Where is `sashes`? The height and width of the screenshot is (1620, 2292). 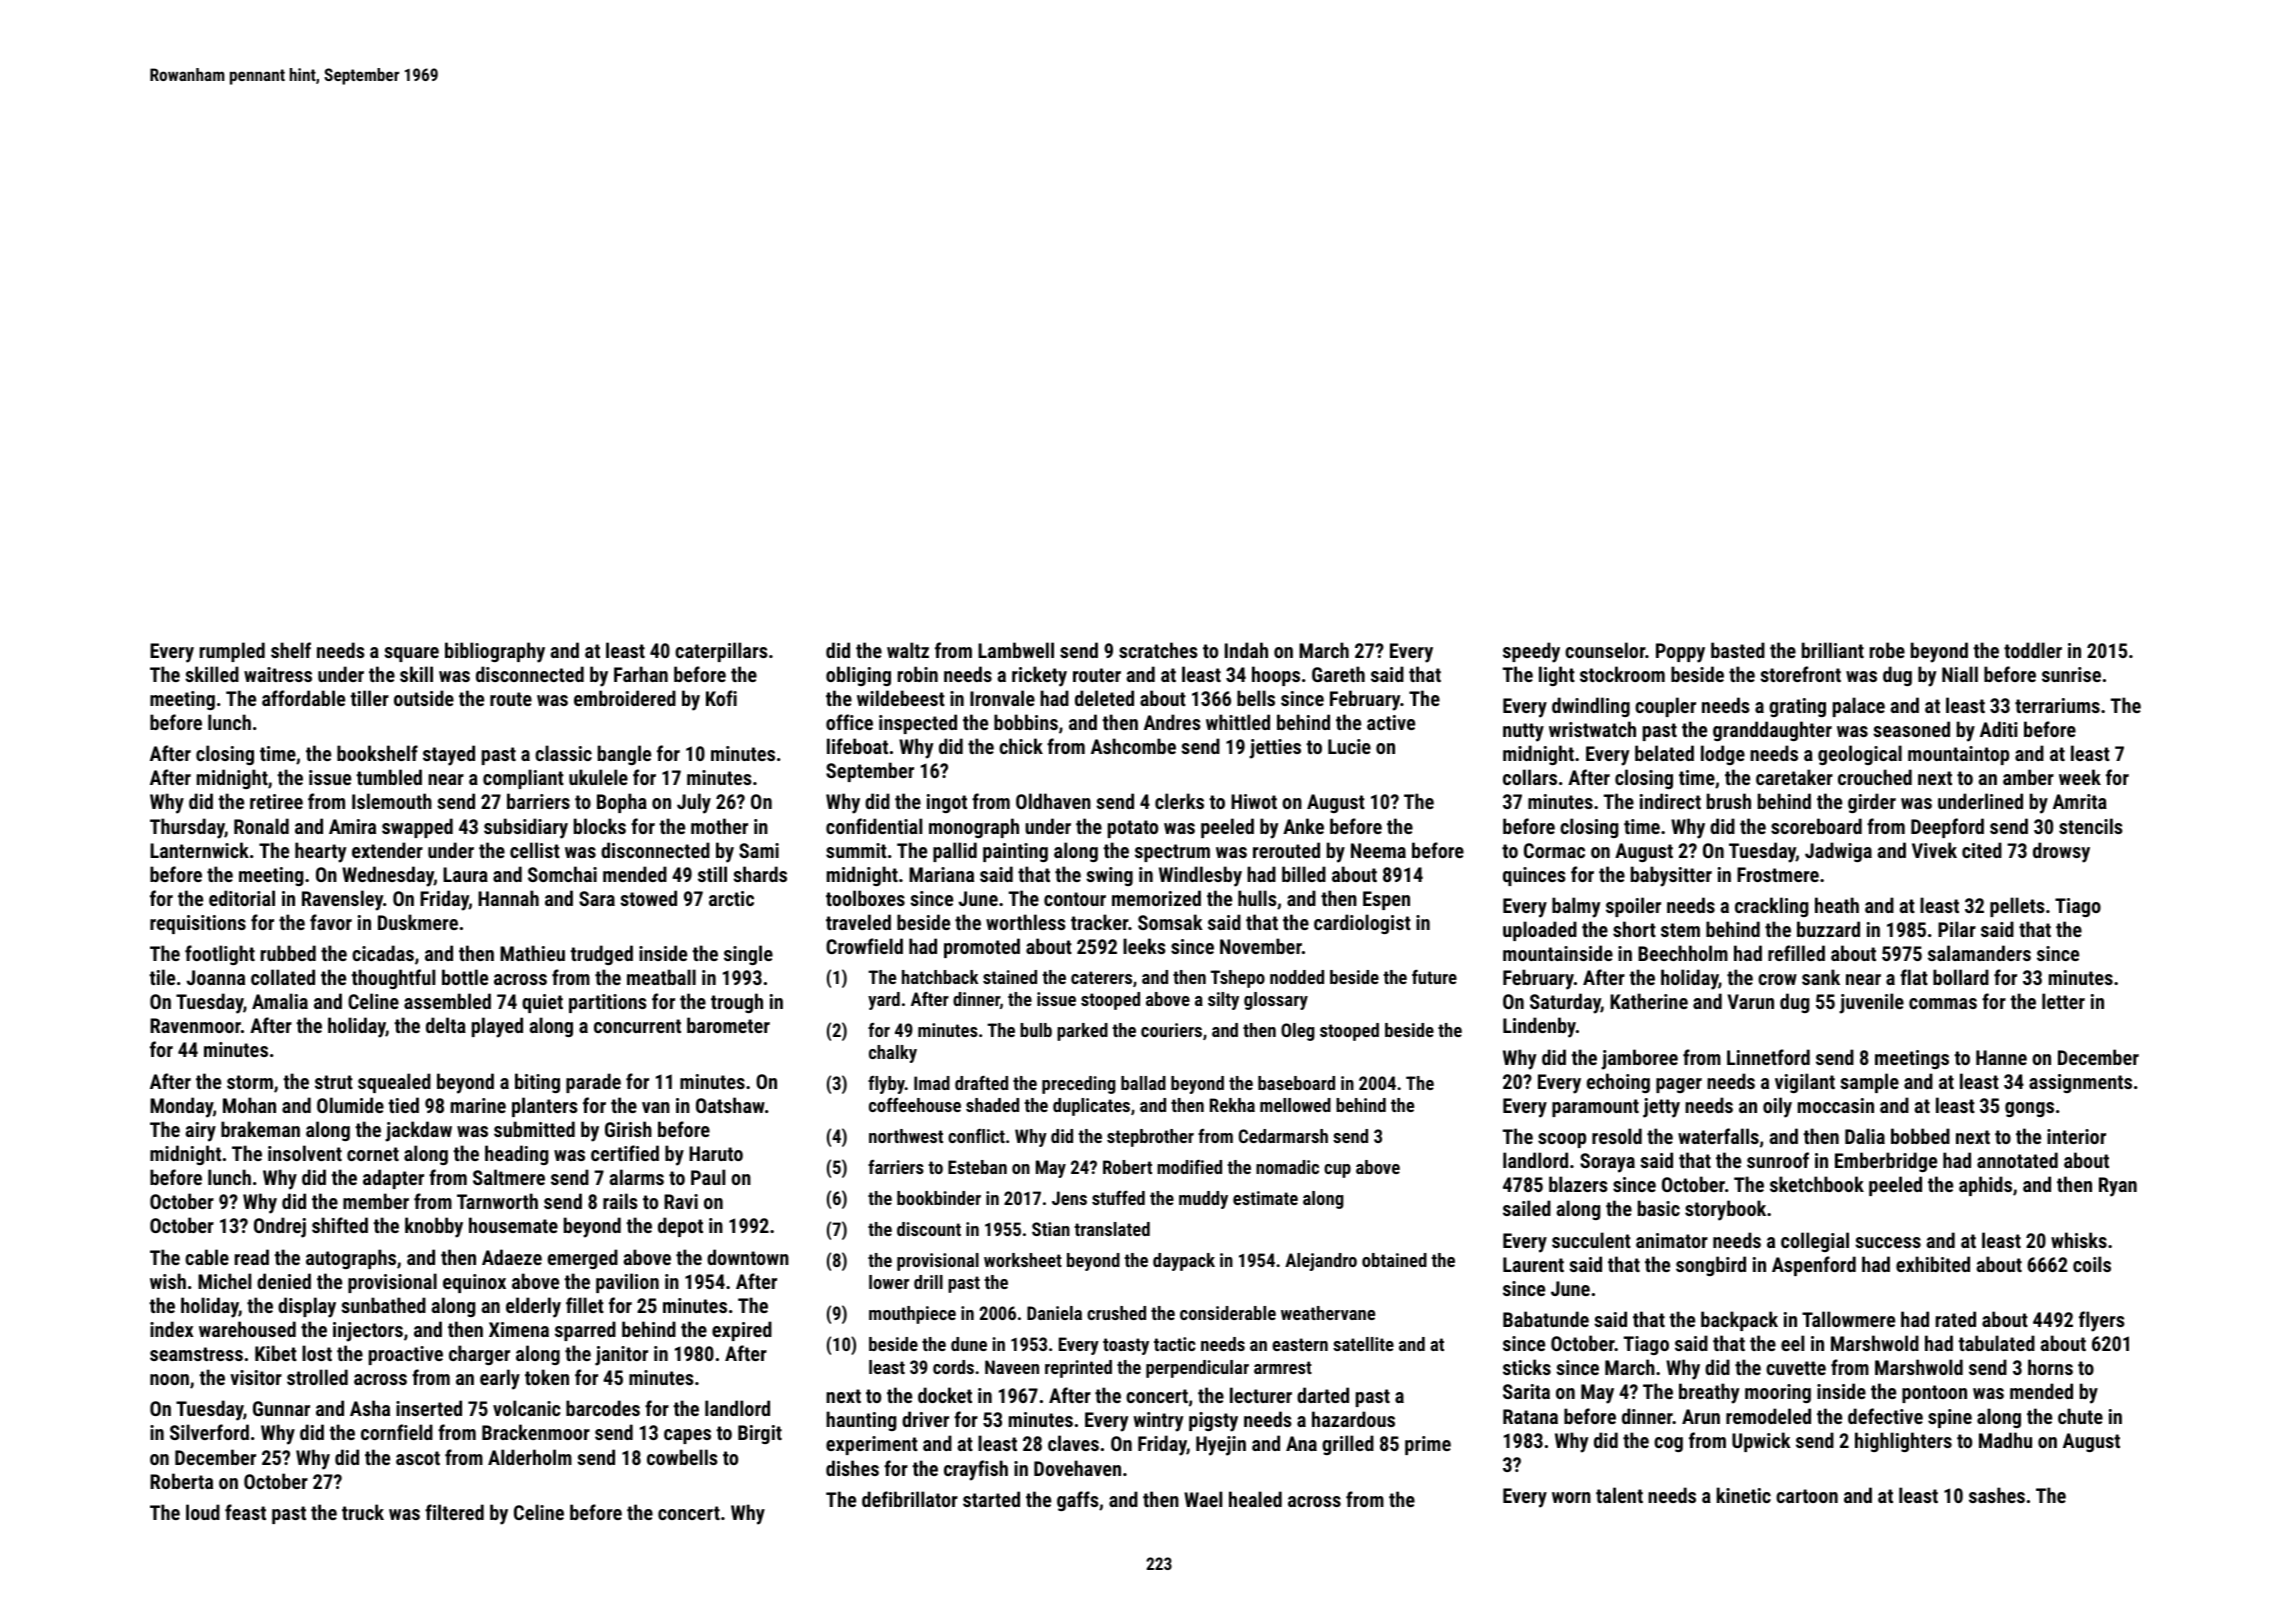
sashes is located at coordinates (1997, 1495).
